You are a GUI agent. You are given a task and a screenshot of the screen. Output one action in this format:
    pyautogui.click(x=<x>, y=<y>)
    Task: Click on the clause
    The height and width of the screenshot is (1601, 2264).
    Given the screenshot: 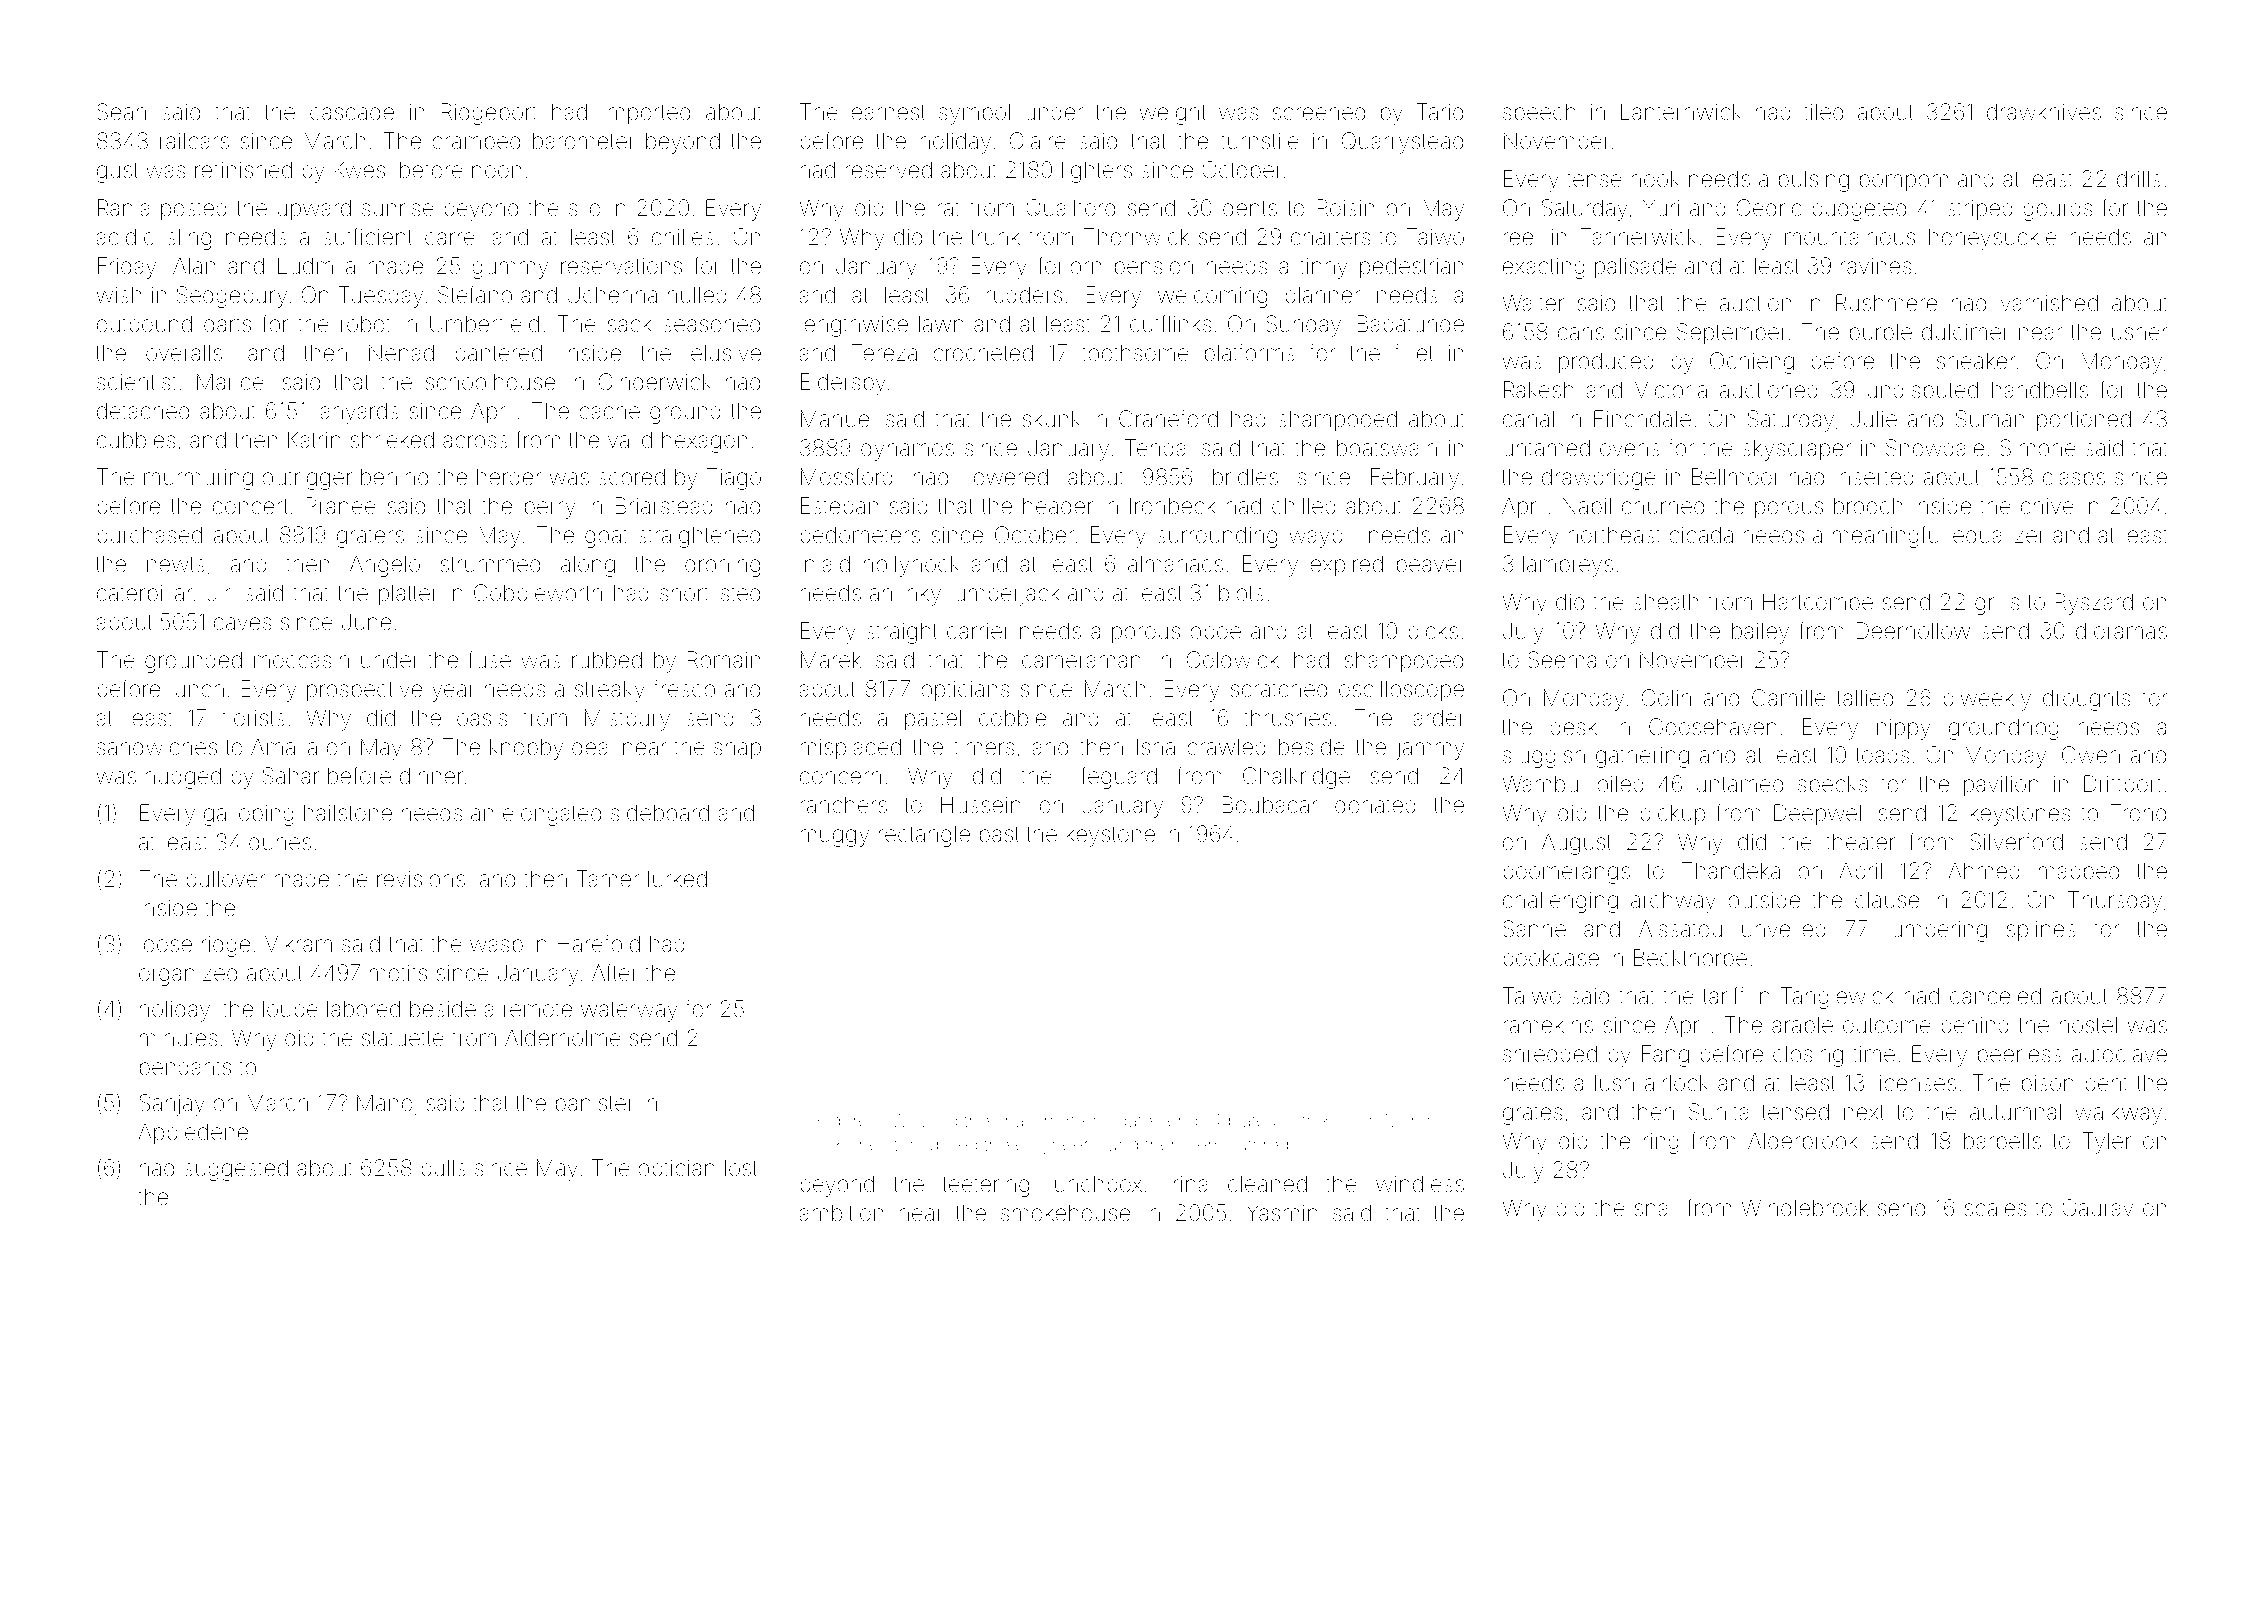 What is the action you would take?
    pyautogui.click(x=1887, y=900)
